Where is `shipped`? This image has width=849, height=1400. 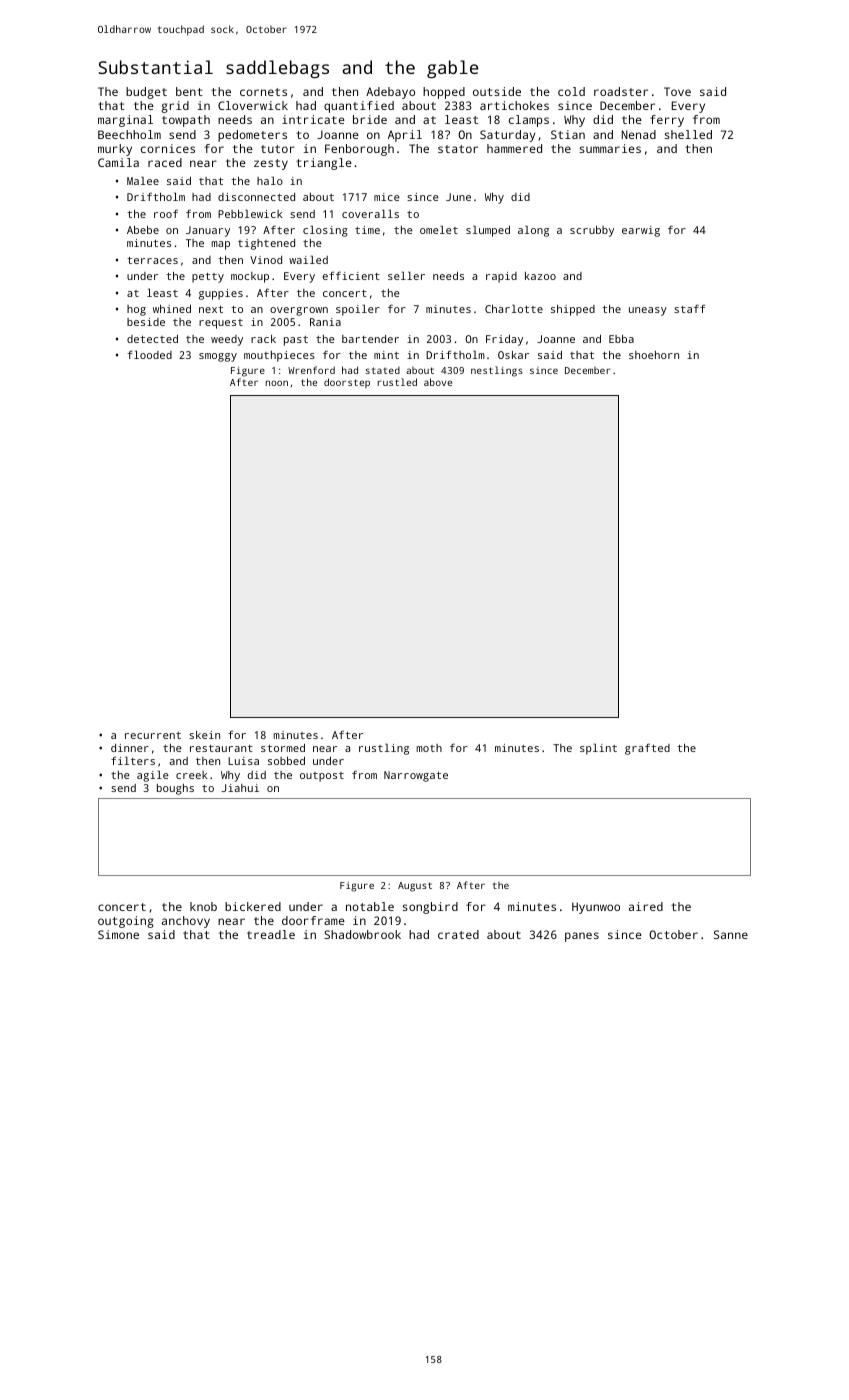 shipped is located at coordinates (573, 310).
